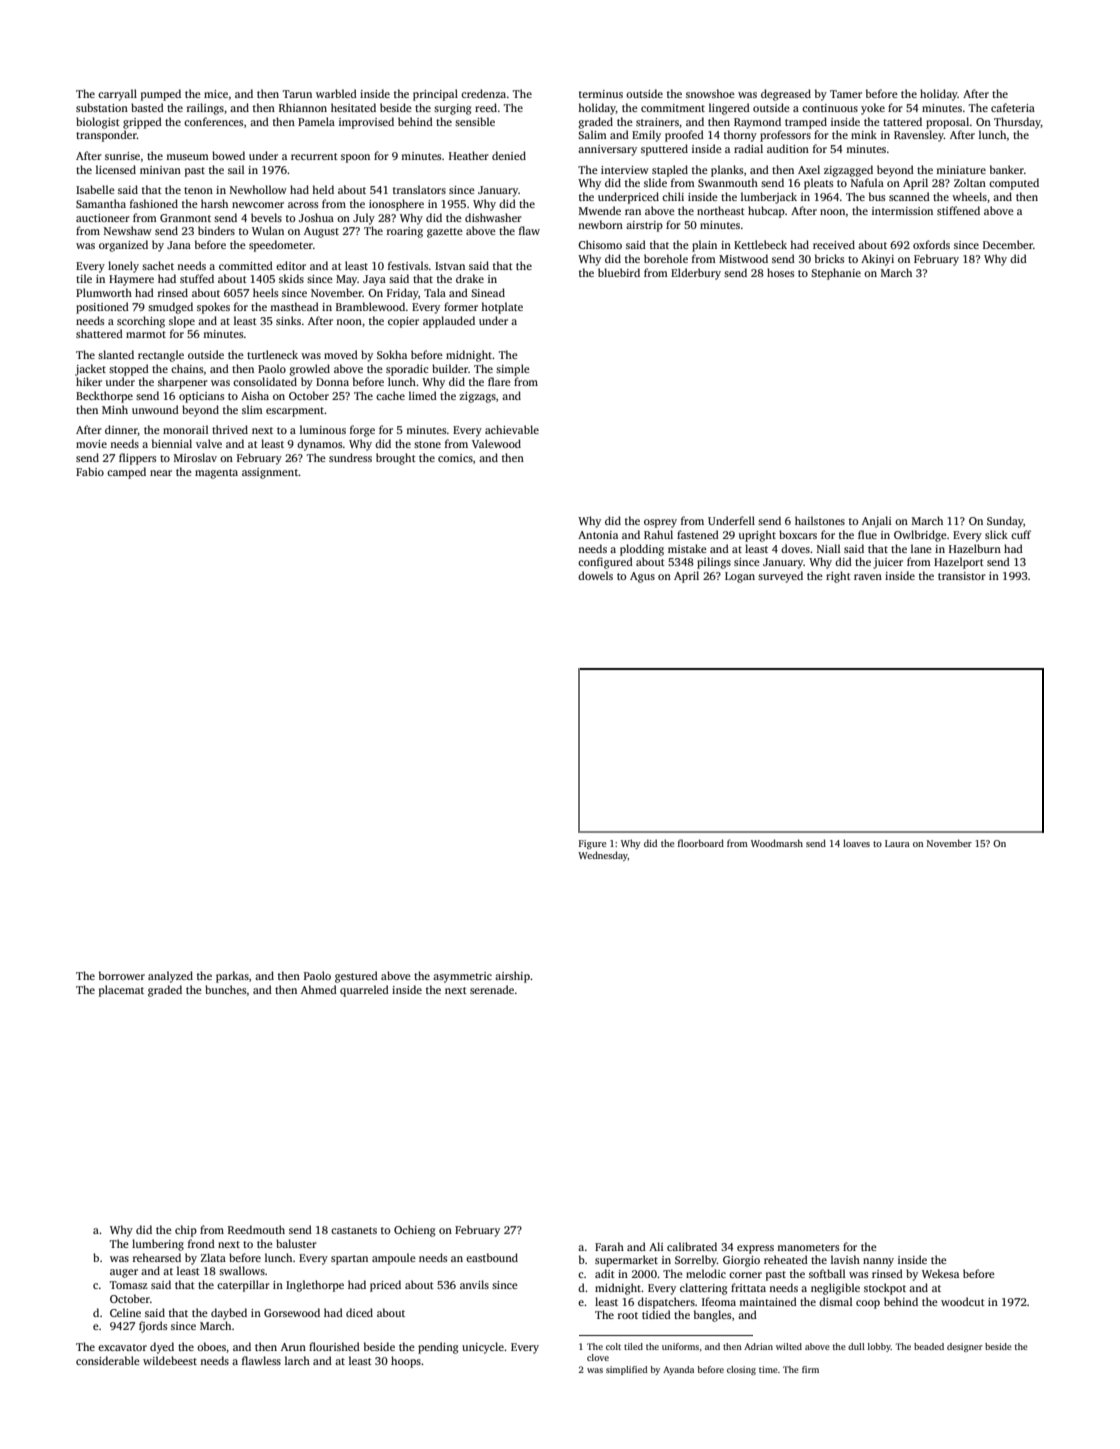 This page has width=1120, height=1449. What do you see at coordinates (292, 1312) in the page?
I see `Gorsewood` at bounding box center [292, 1312].
